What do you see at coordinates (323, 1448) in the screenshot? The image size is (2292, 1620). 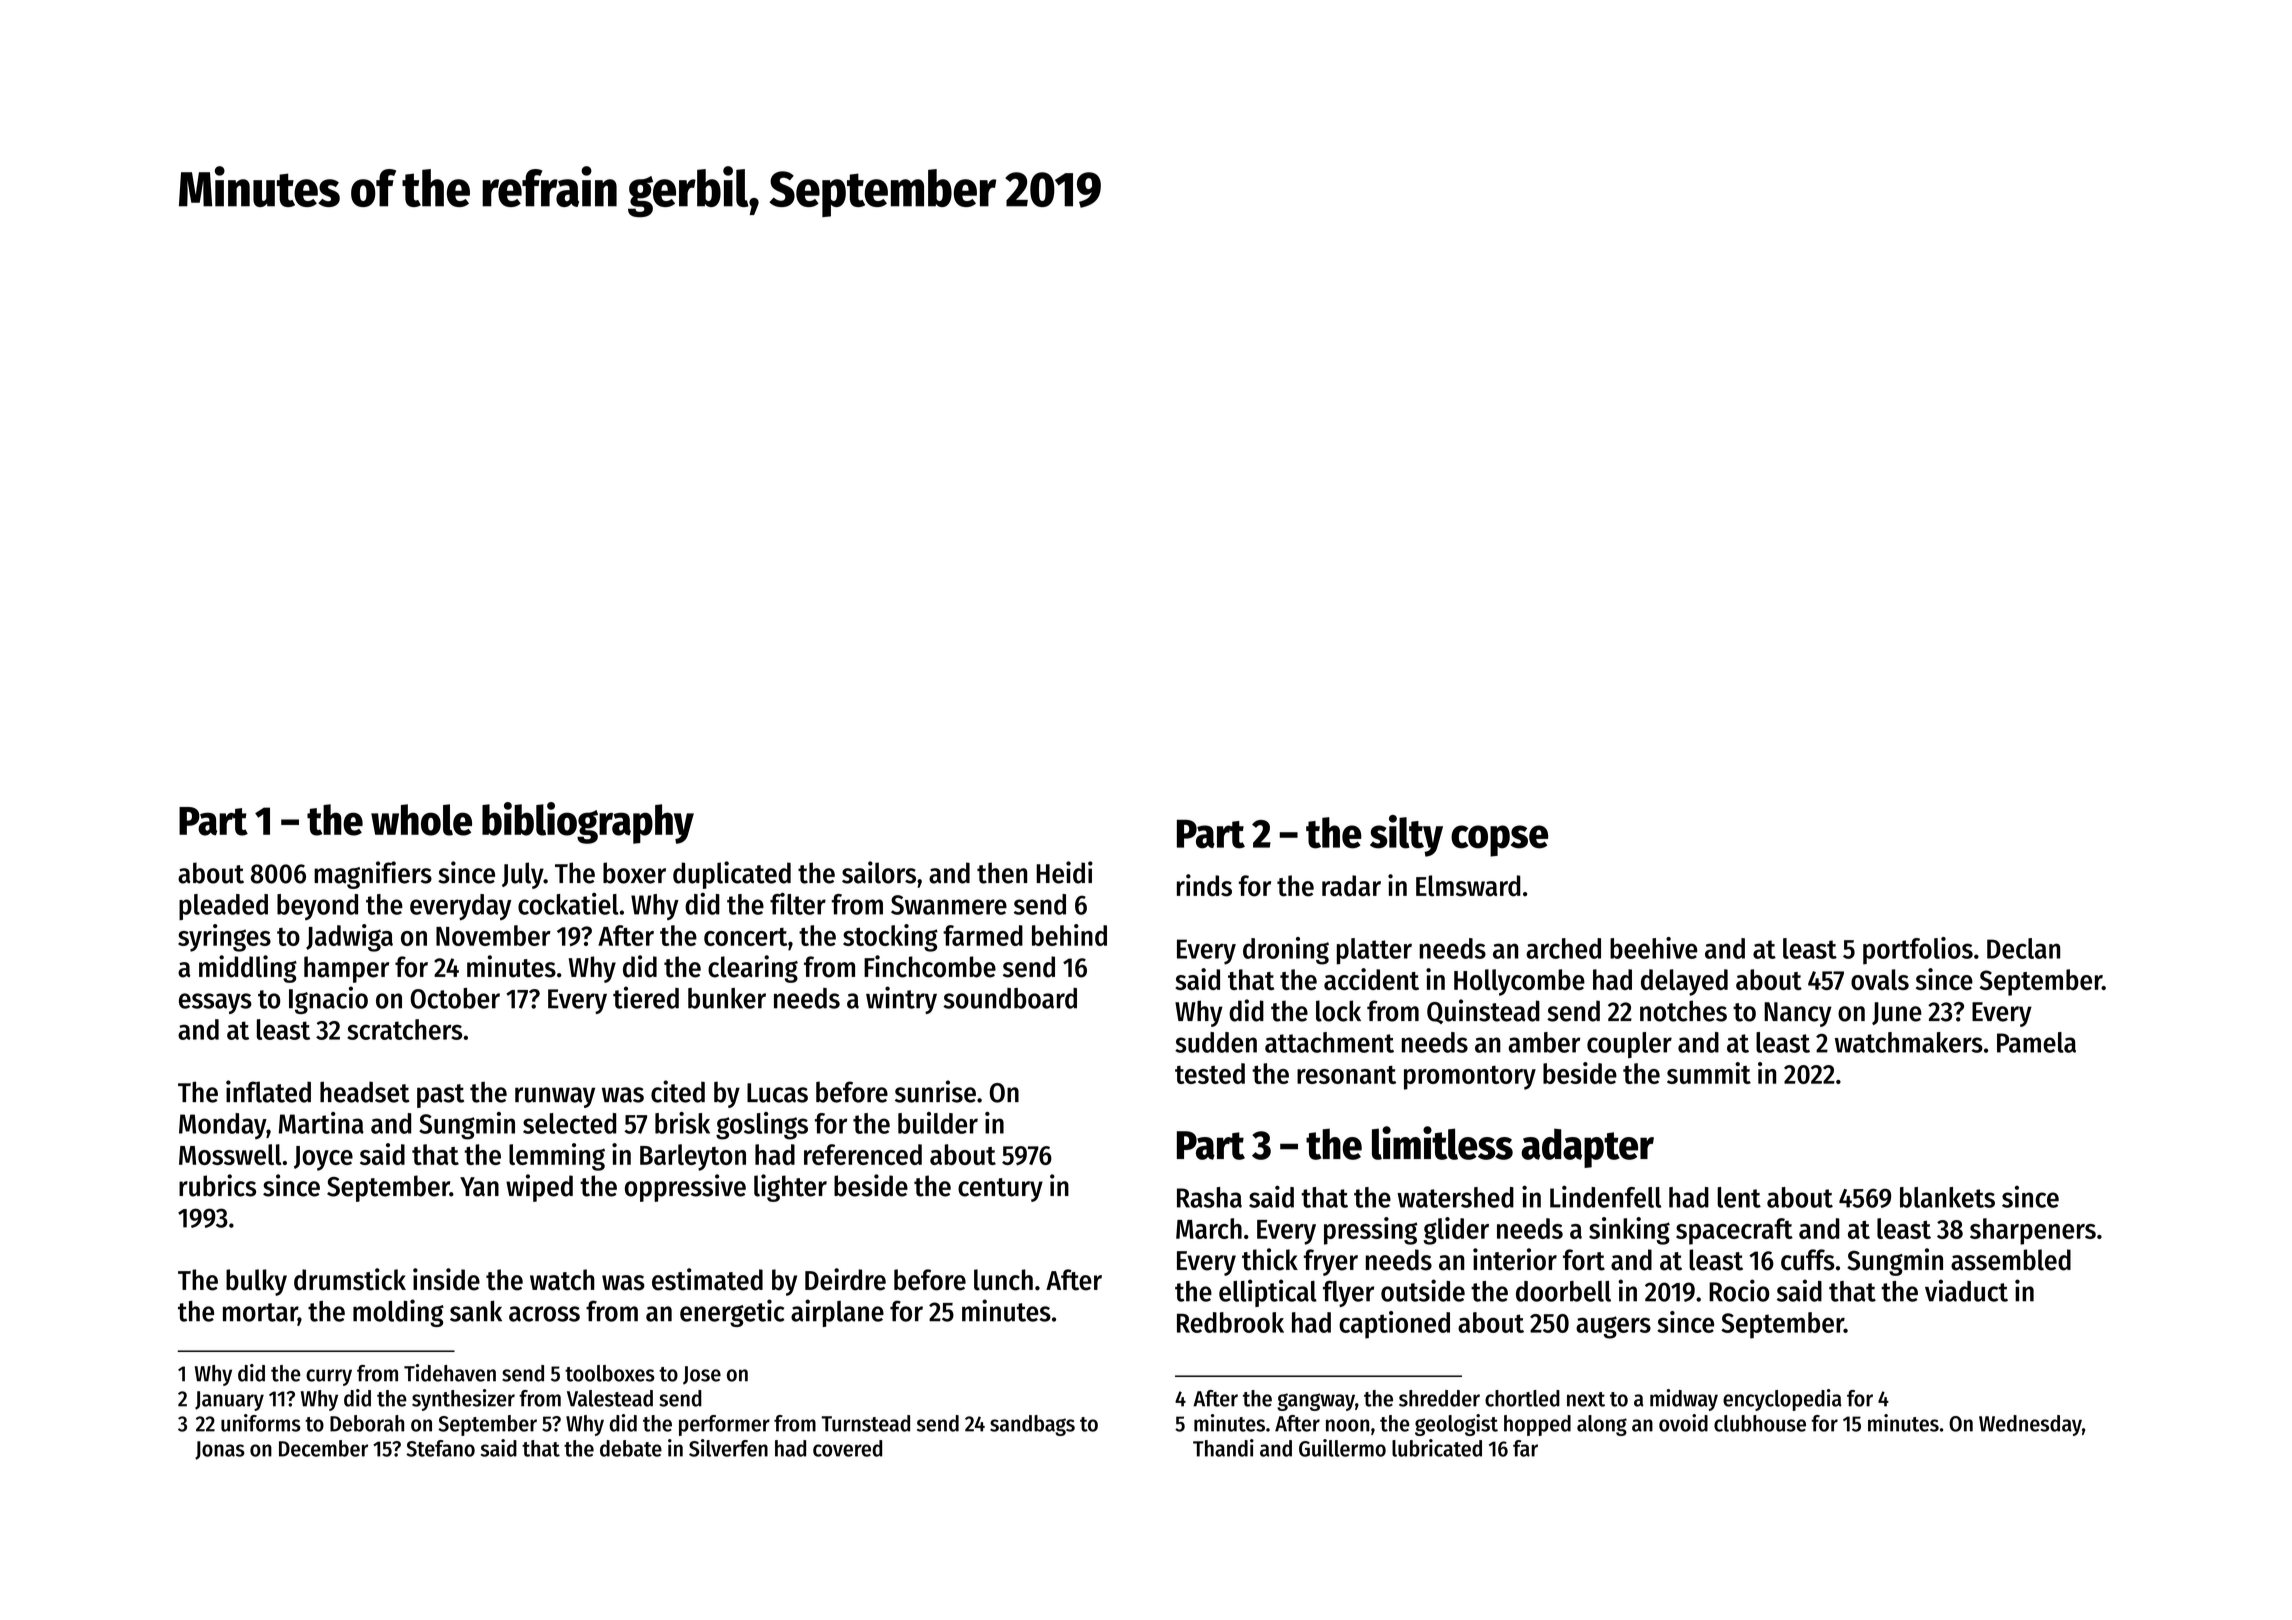 I see `December` at bounding box center [323, 1448].
